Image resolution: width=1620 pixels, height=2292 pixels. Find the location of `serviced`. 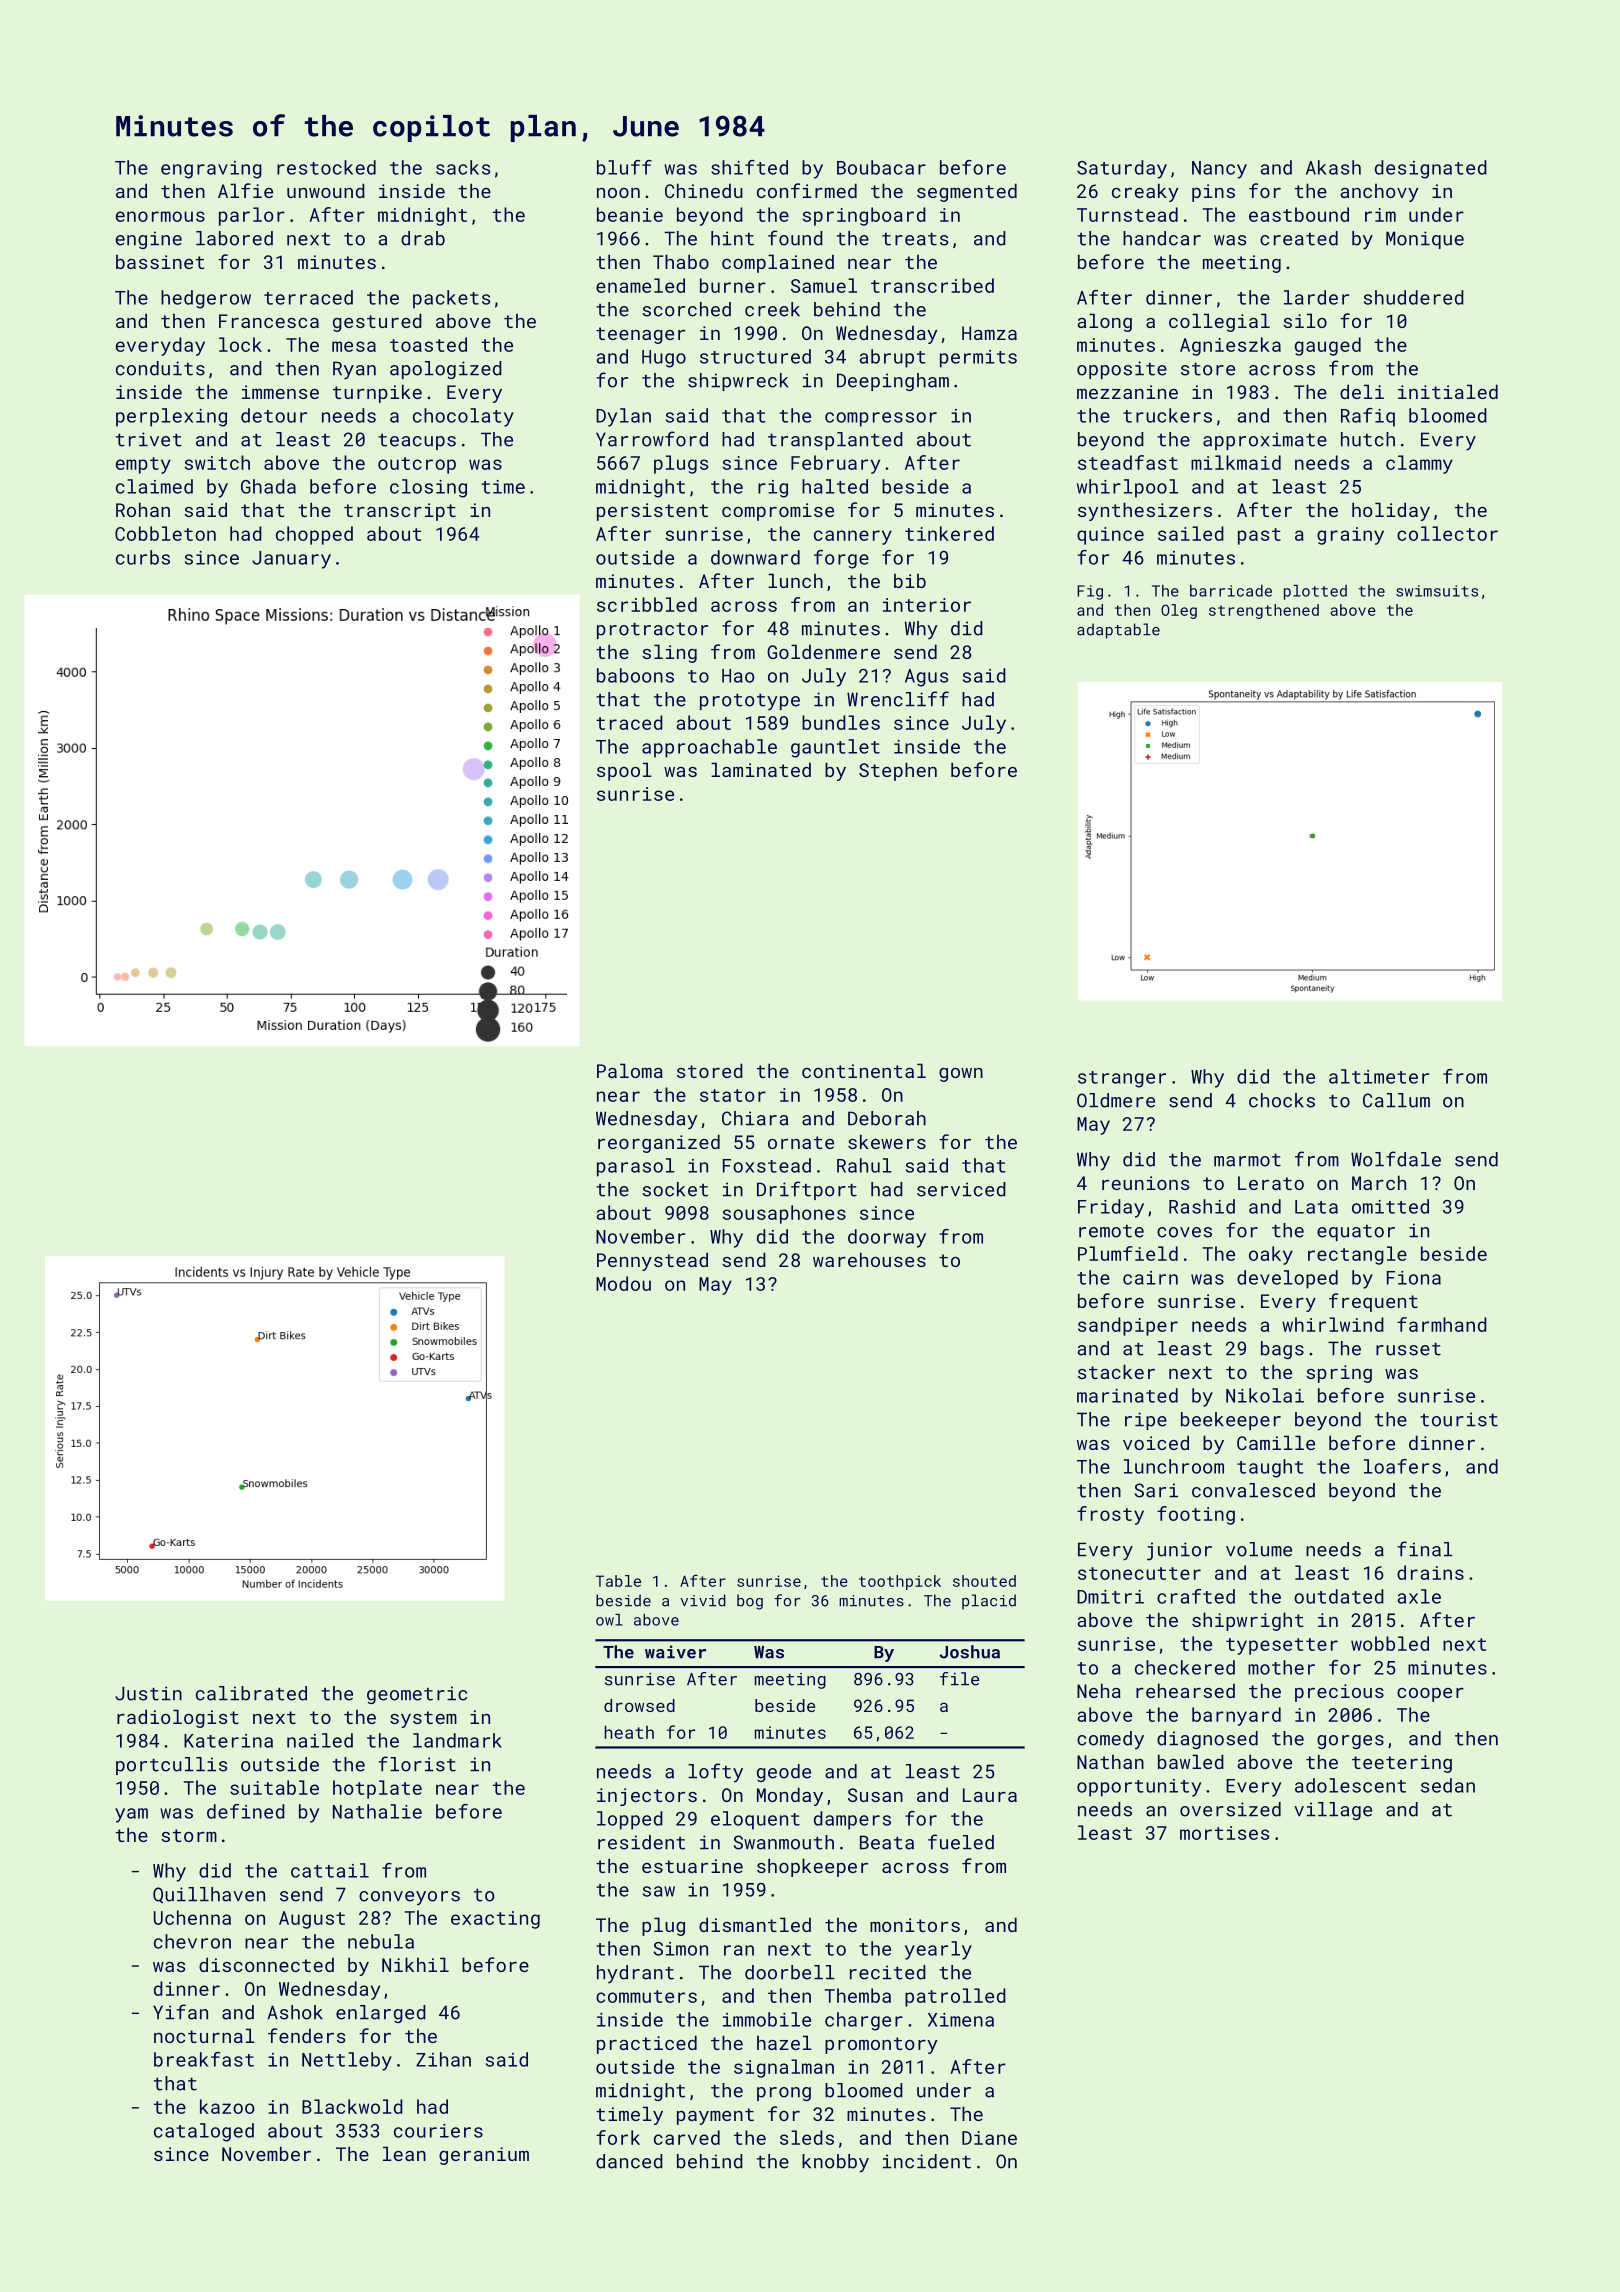

serviced is located at coordinates (961, 1189).
